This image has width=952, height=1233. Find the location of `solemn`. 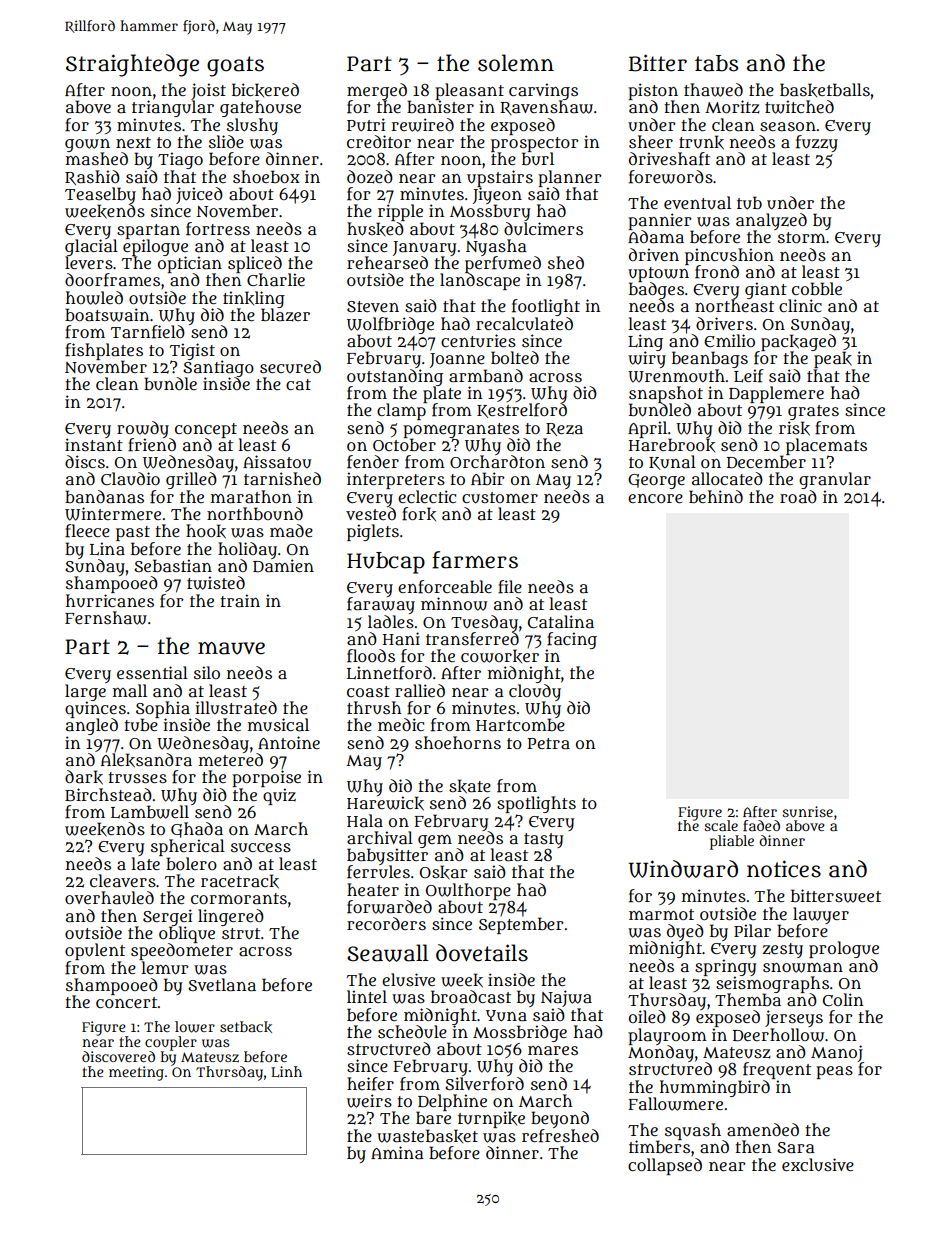

solemn is located at coordinates (516, 63).
